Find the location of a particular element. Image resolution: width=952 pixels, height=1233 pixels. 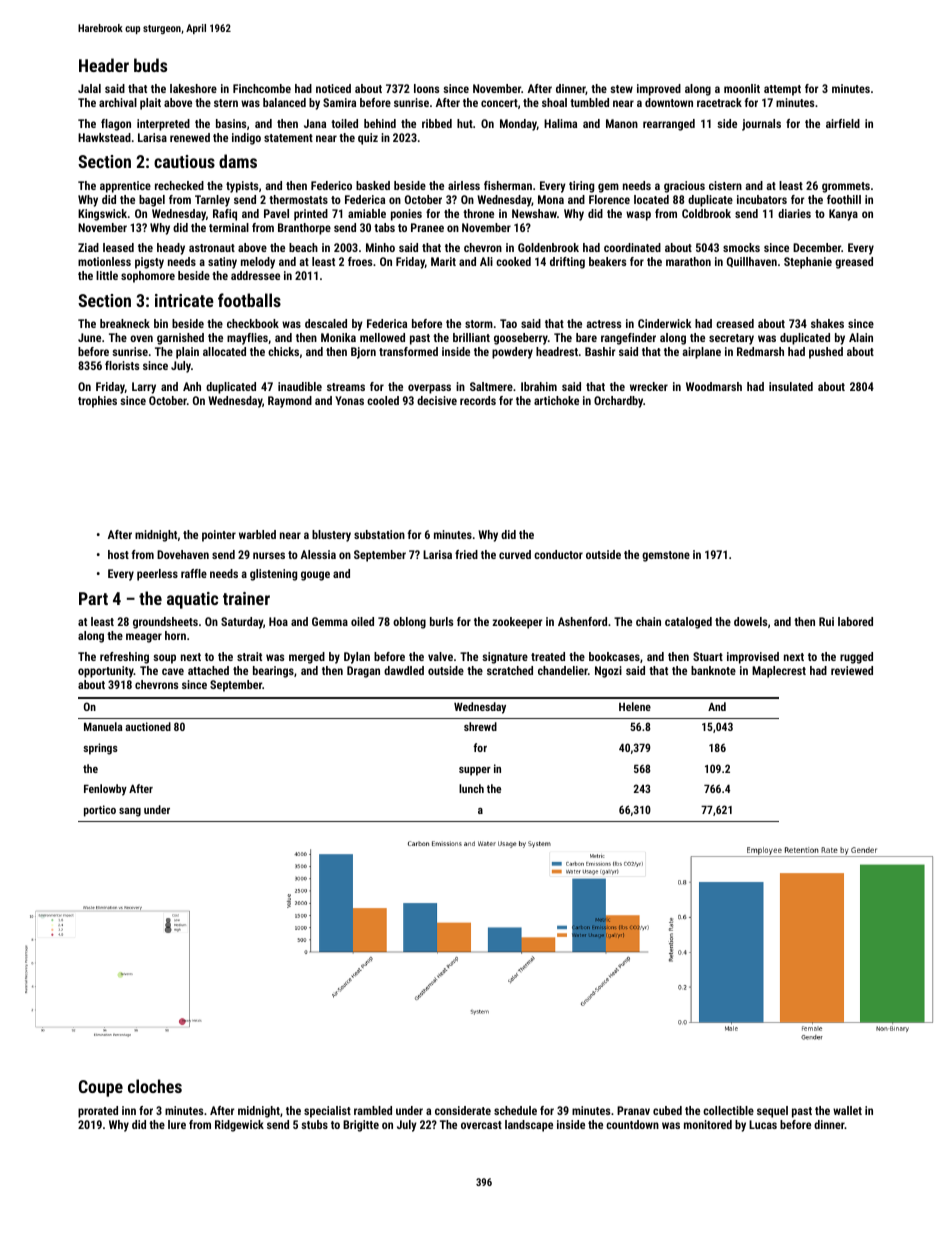

shoal is located at coordinates (554, 102).
